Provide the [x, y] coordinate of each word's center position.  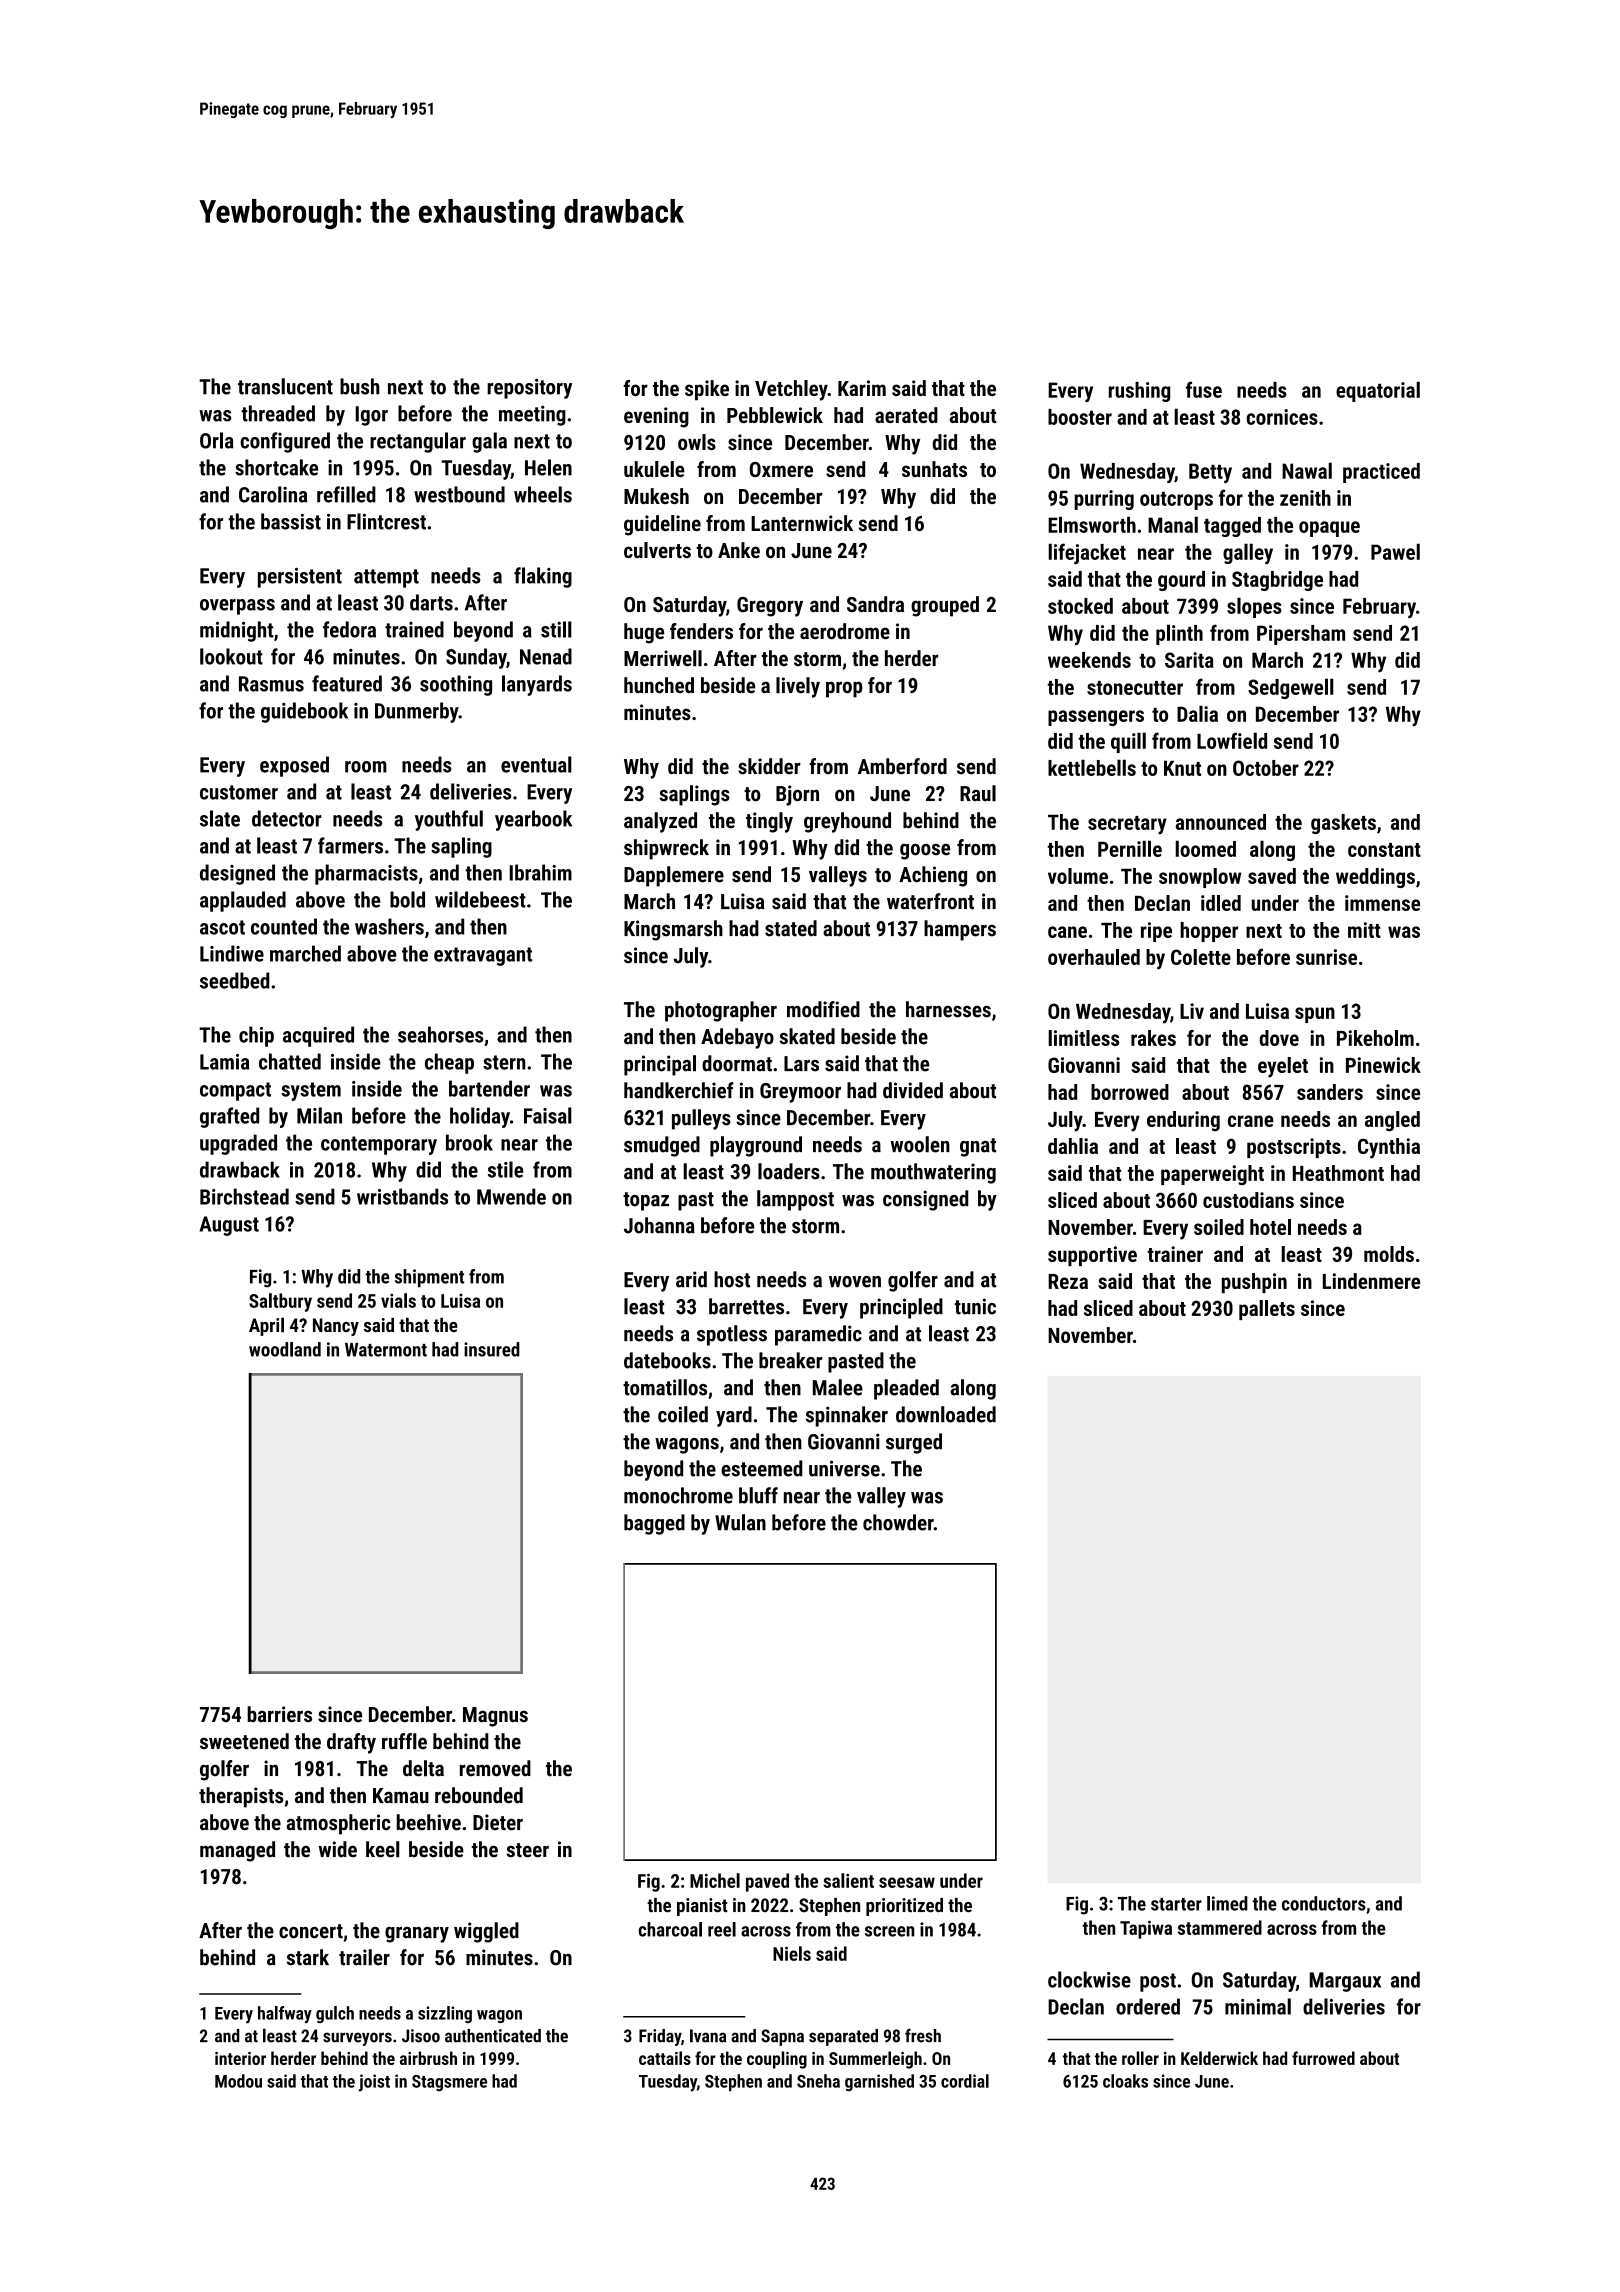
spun [1315, 1015]
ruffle [404, 1741]
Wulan [740, 1522]
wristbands [402, 1196]
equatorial [1378, 391]
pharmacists [366, 874]
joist [374, 2083]
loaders [789, 1171]
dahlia [1073, 1146]
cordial [965, 2081]
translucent [285, 386]
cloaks [1125, 2081]
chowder [898, 1522]
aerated [906, 415]
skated [807, 1036]
